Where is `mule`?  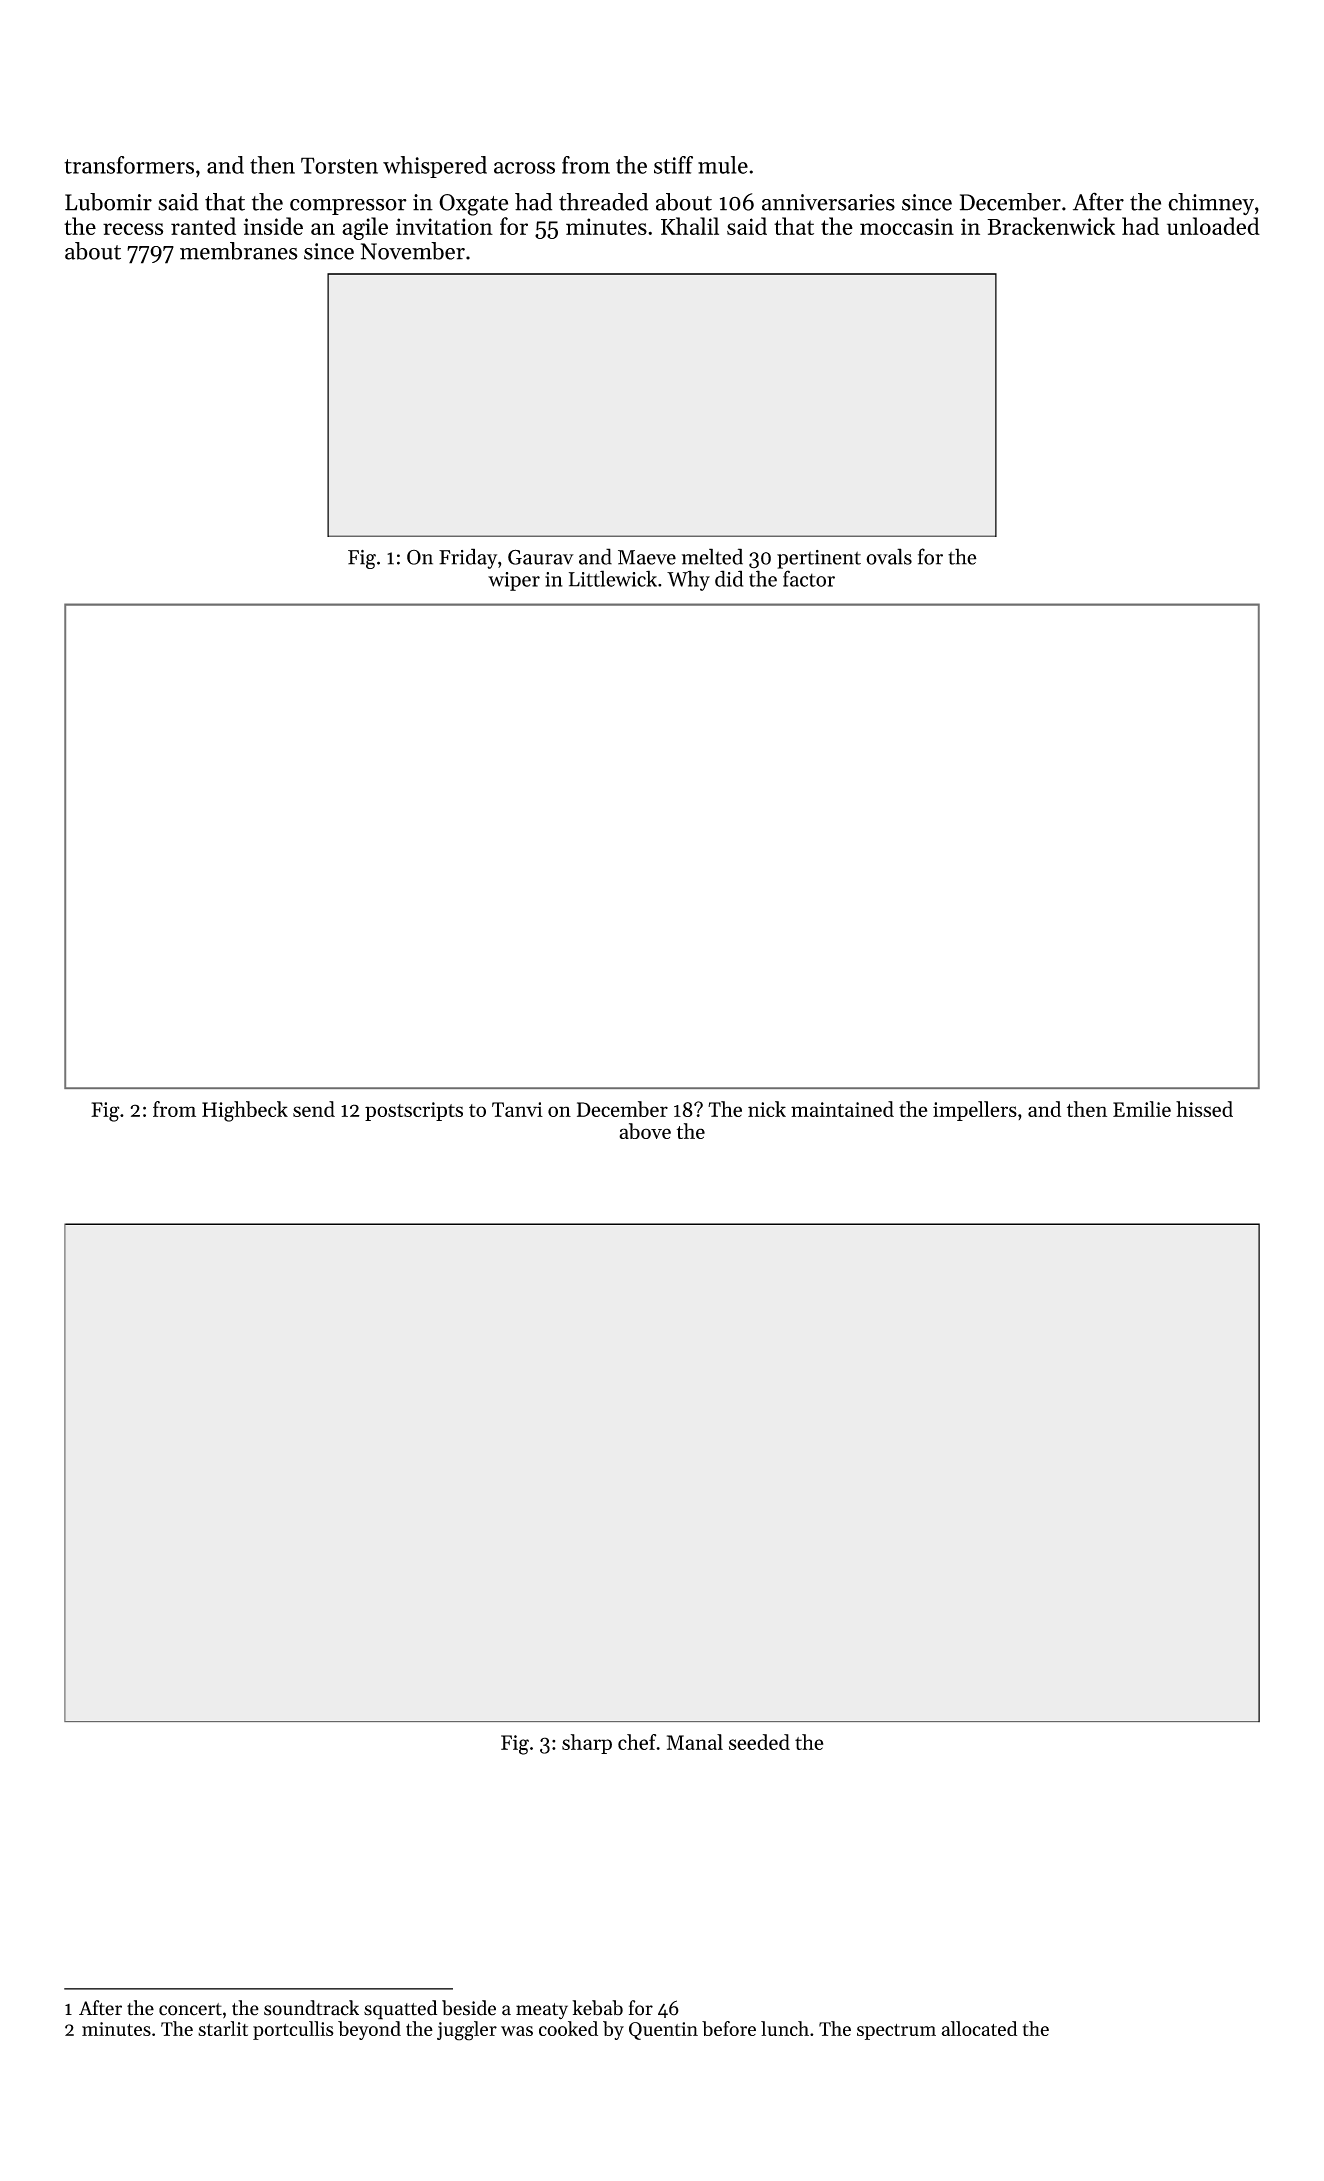
mule is located at coordinates (723, 165).
